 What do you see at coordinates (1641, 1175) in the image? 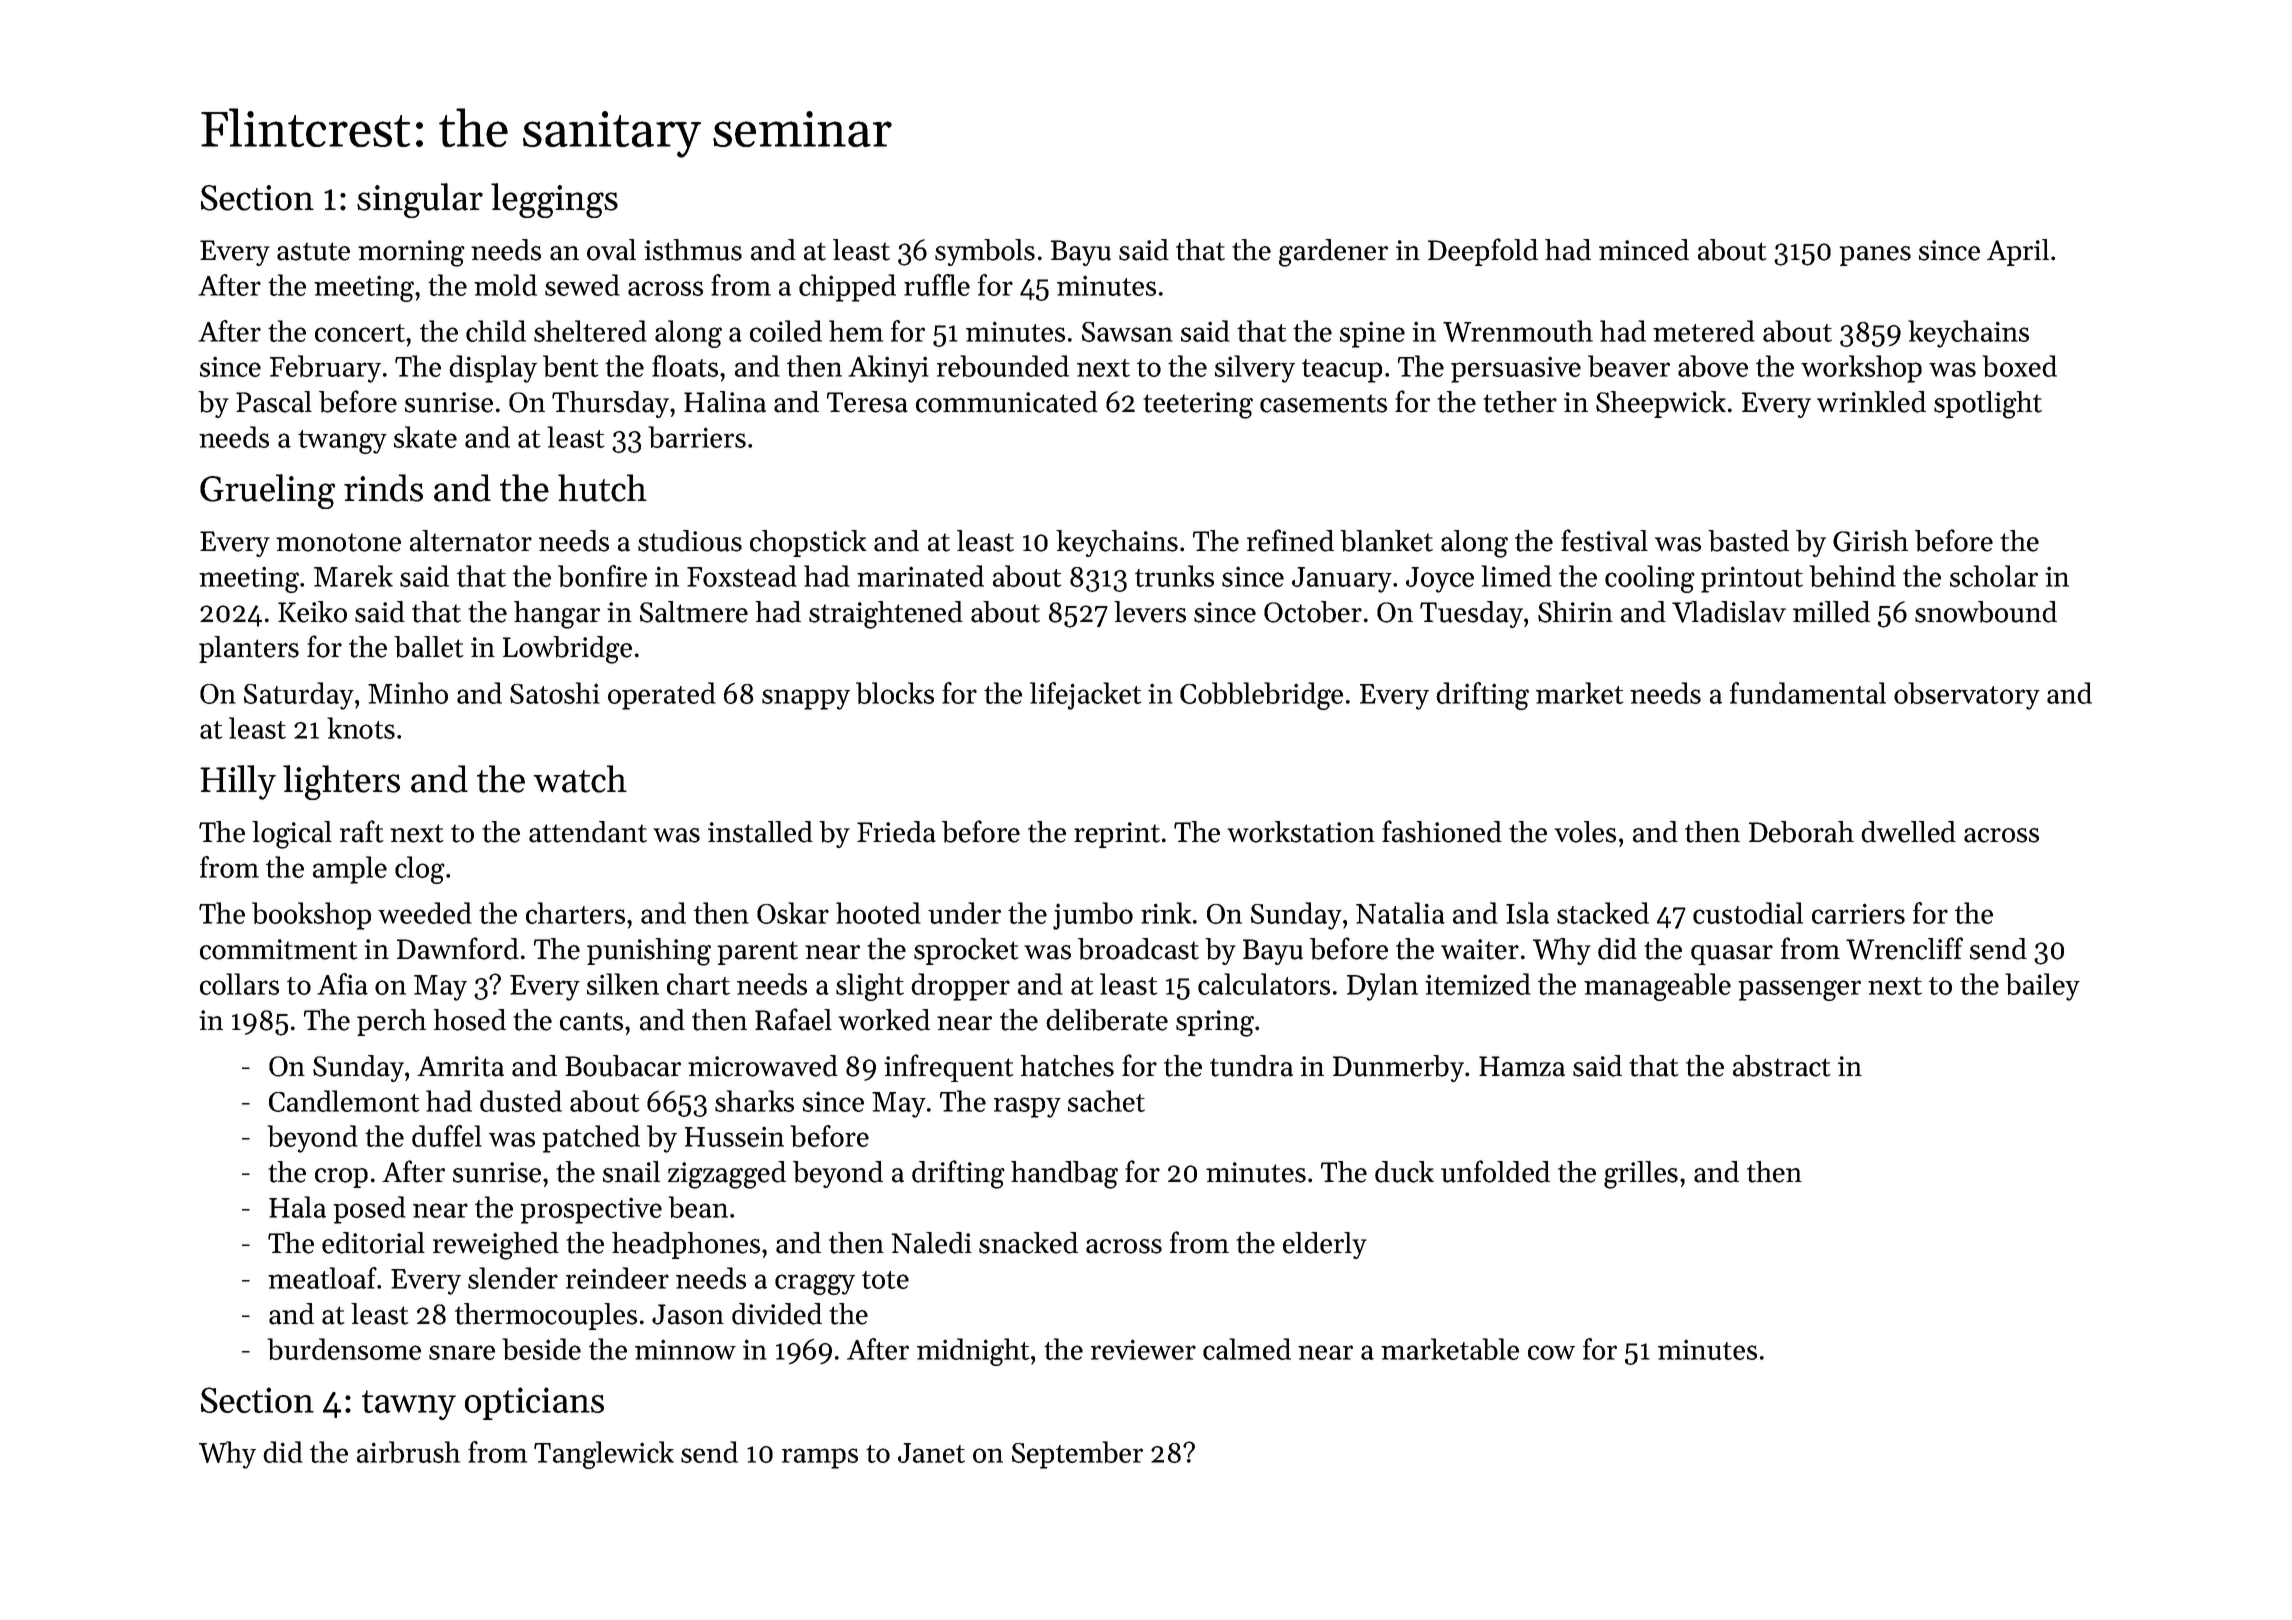
I see `grilles` at bounding box center [1641, 1175].
